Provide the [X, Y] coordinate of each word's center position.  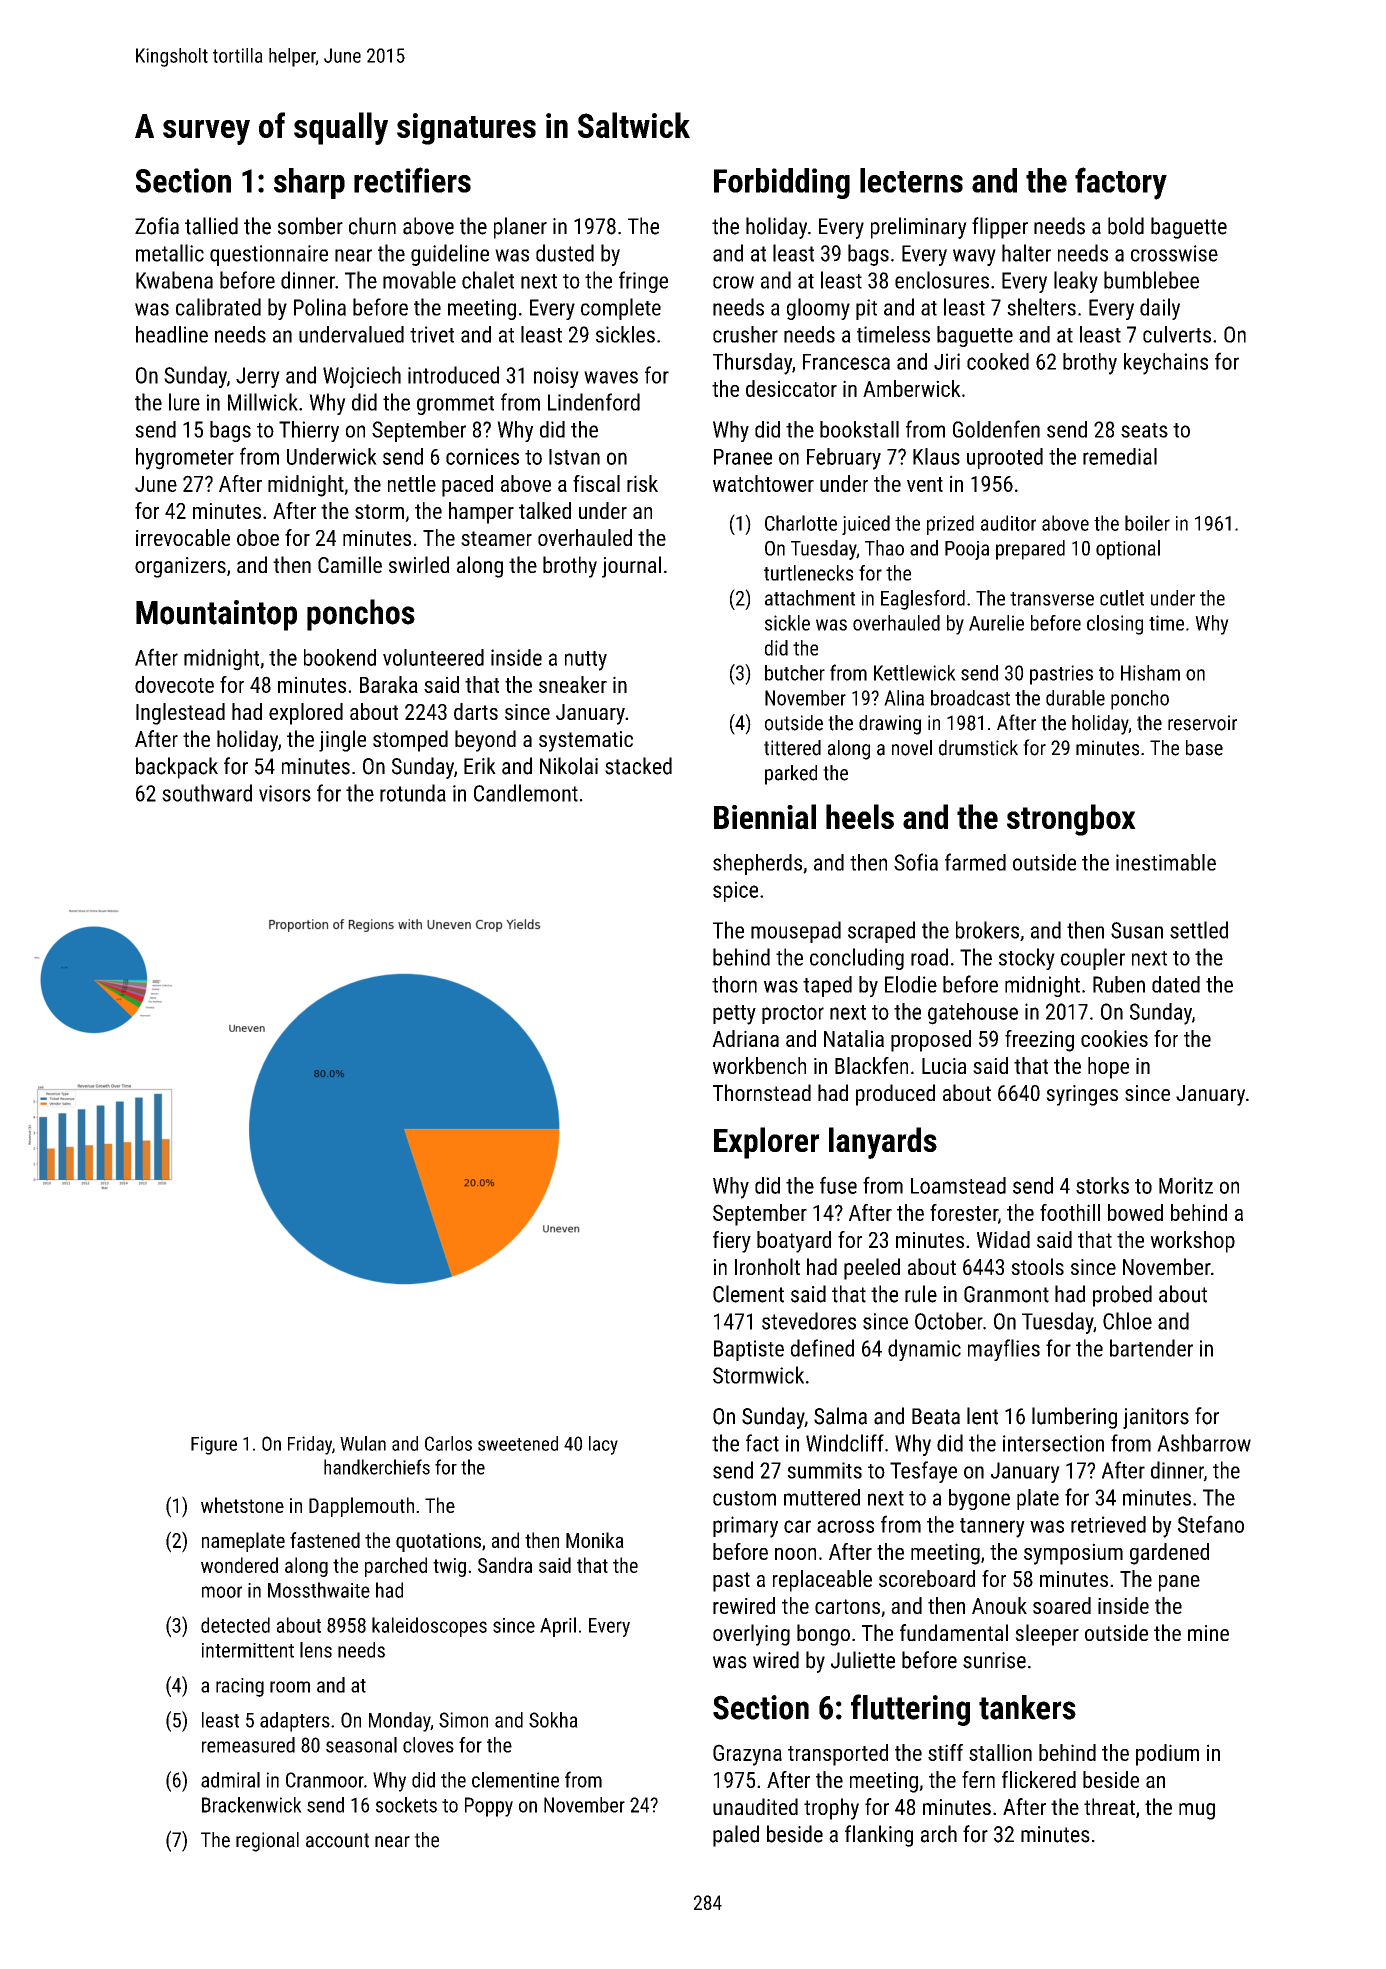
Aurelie [996, 623]
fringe [643, 282]
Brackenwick [252, 1805]
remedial [1120, 456]
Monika [595, 1540]
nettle [412, 483]
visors [285, 793]
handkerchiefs [377, 1467]
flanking [879, 1836]
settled [1199, 930]
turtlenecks [808, 573]
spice [735, 891]
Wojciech [362, 377]
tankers [1027, 1707]
